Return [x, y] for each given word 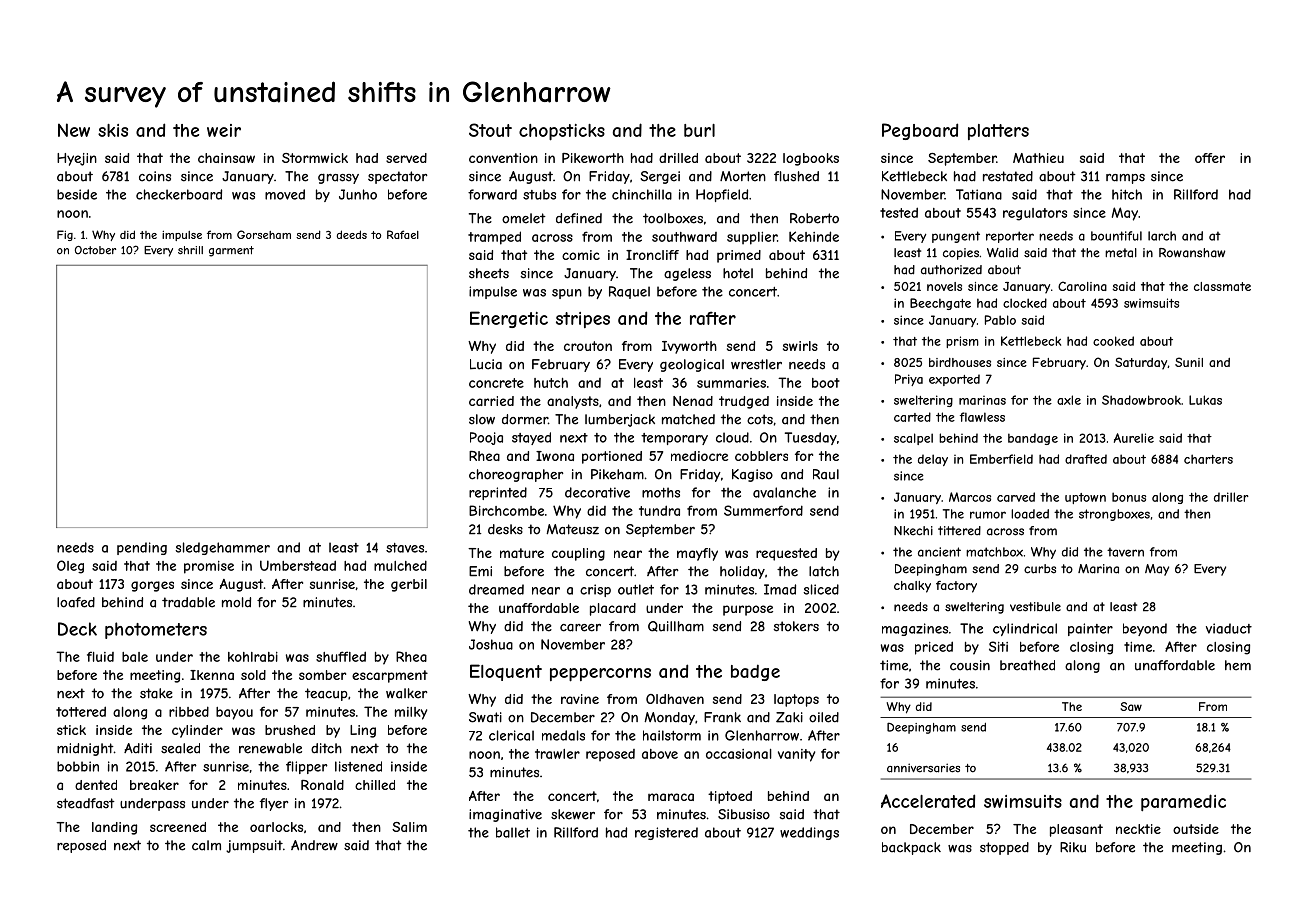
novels [944, 286]
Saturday [1141, 363]
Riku [1073, 847]
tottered [81, 711]
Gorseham [264, 234]
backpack [911, 848]
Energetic [509, 319]
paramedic [1183, 802]
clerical [511, 735]
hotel [738, 273]
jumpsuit [254, 846]
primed [739, 256]
